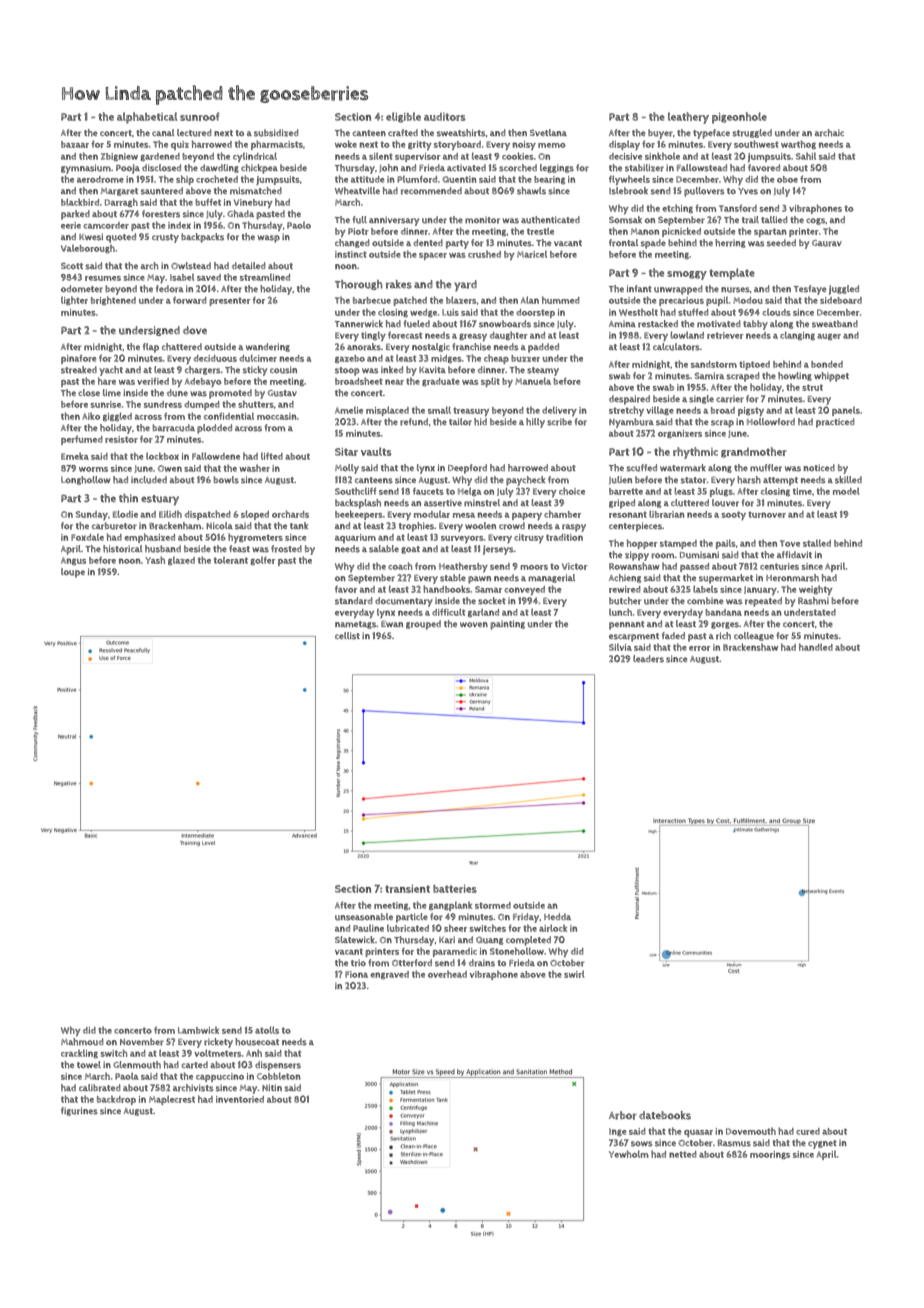  What do you see at coordinates (355, 939) in the document?
I see `Slatewick` at bounding box center [355, 939].
